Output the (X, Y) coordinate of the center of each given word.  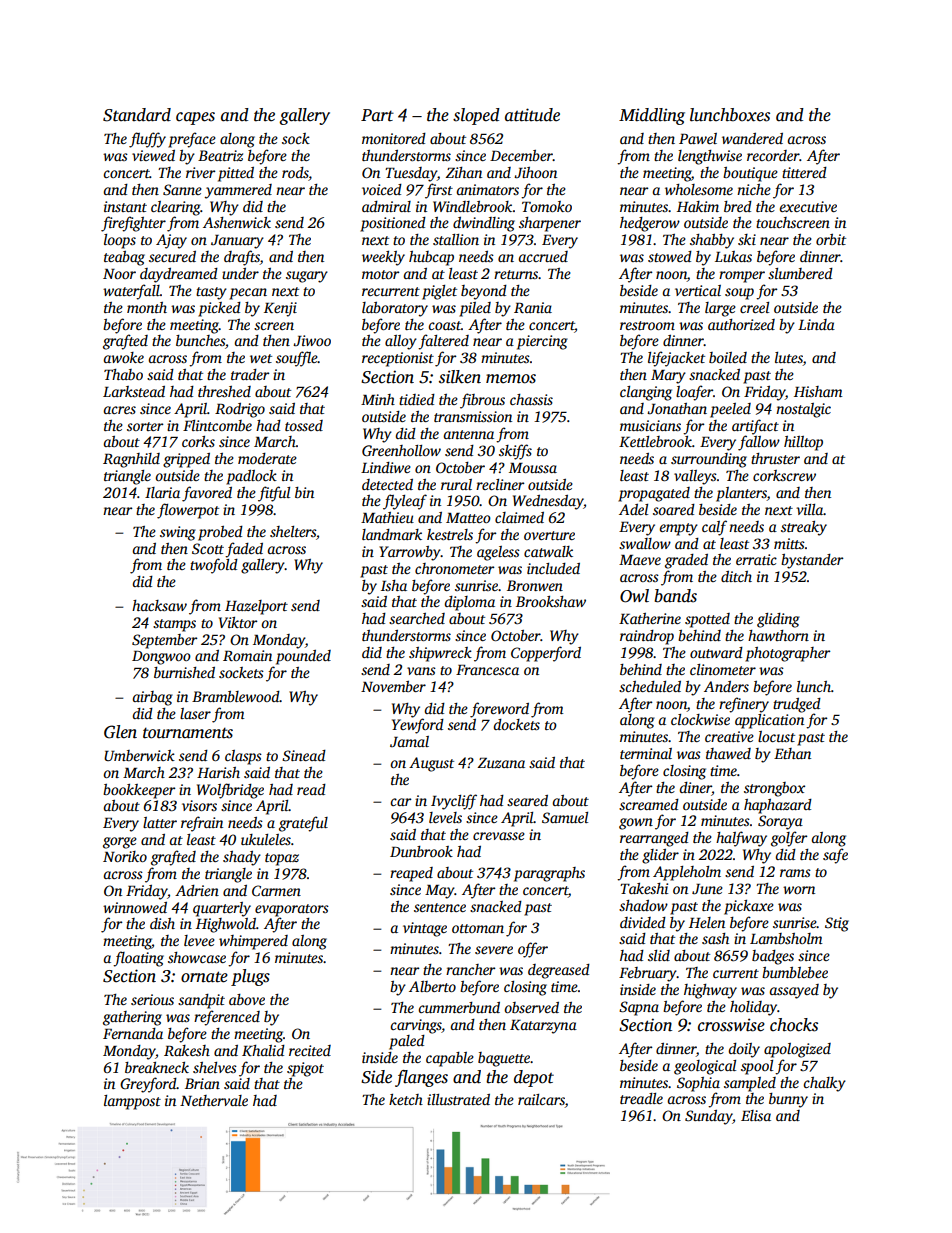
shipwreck (440, 654)
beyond (484, 292)
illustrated (458, 1099)
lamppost (132, 1102)
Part (377, 115)
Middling (652, 116)
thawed (728, 753)
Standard (137, 115)
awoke (123, 357)
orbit (831, 239)
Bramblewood (236, 696)
